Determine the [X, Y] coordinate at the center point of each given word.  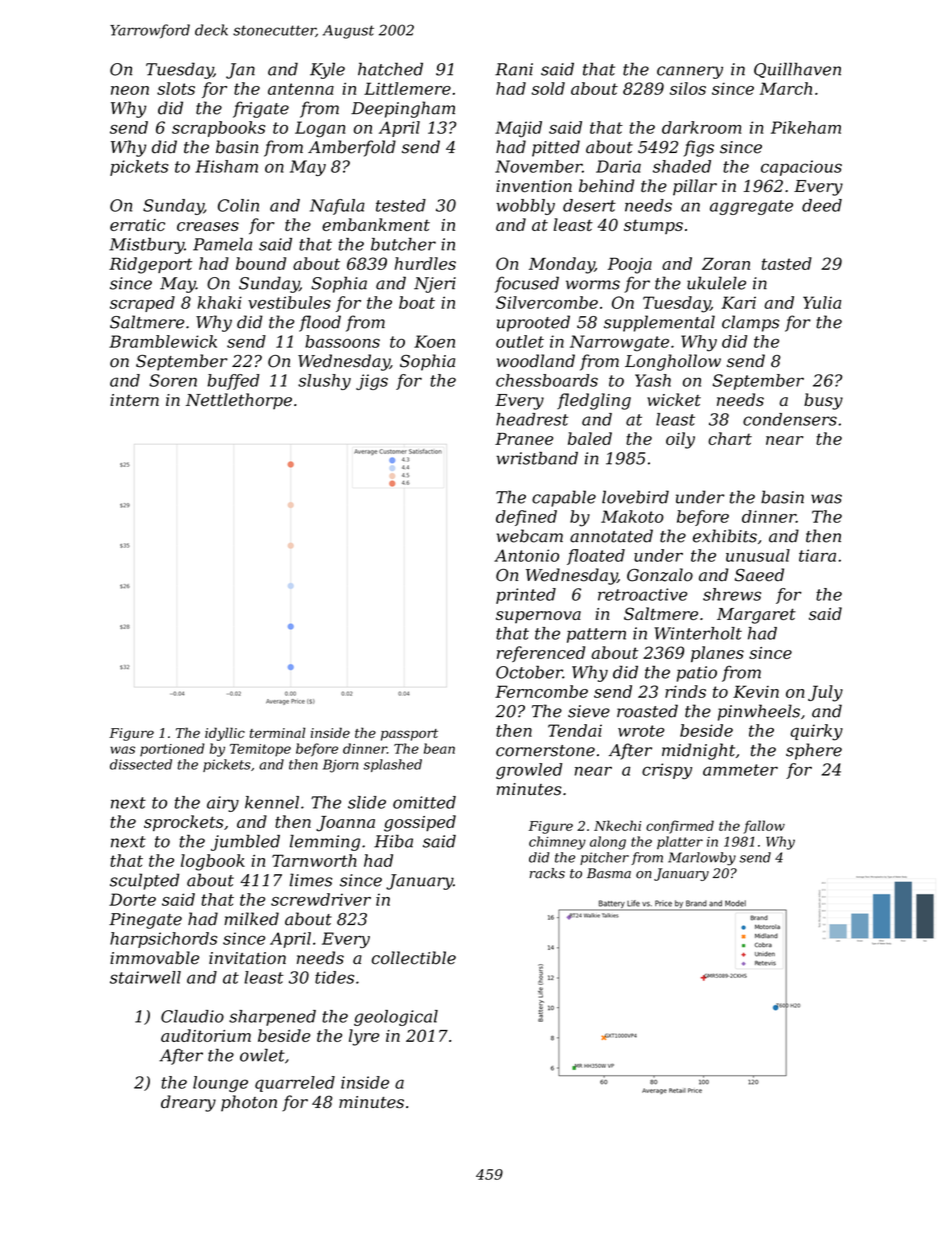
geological [396, 1018]
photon [249, 1103]
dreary [188, 1103]
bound [261, 263]
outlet [520, 341]
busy [823, 401]
